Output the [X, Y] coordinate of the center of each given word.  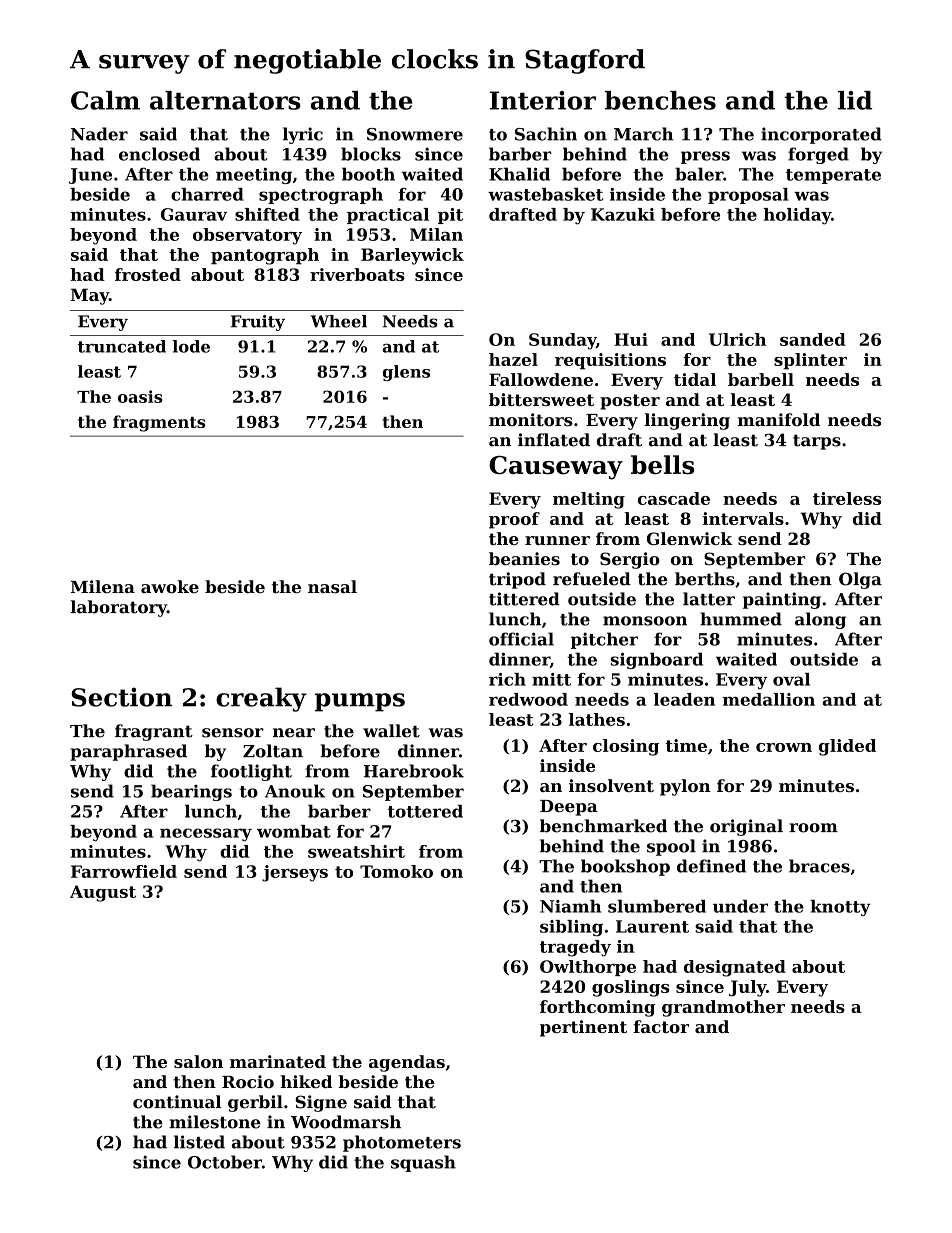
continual [177, 1102]
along [820, 620]
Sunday [562, 341]
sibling [571, 928]
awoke [170, 586]
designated [735, 968]
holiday [797, 216]
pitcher [604, 640]
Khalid [519, 174]
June [90, 176]
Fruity [258, 323]
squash [423, 1163]
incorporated [821, 135]
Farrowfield [124, 871]
